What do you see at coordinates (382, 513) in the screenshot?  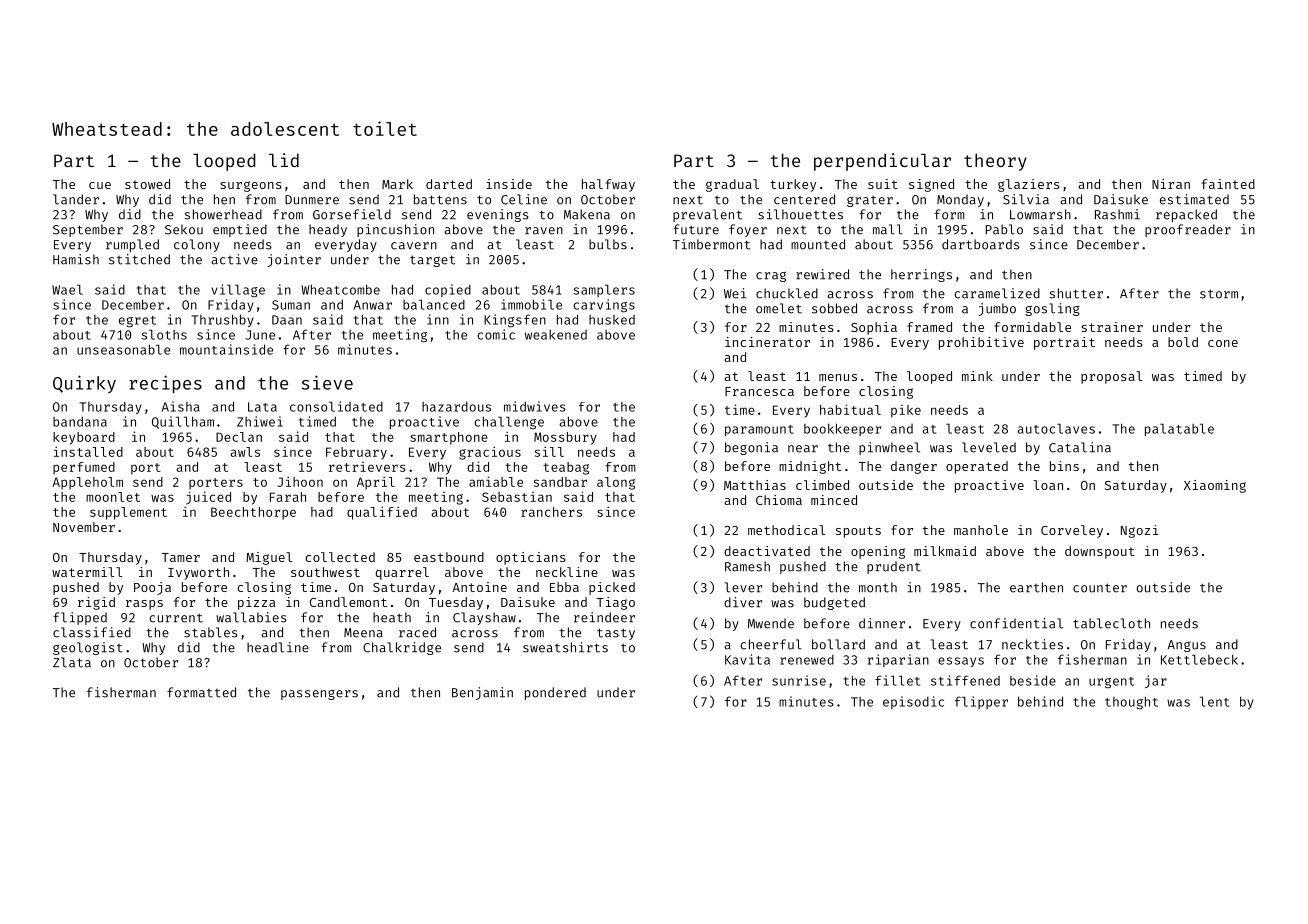 I see `qualified` at bounding box center [382, 513].
